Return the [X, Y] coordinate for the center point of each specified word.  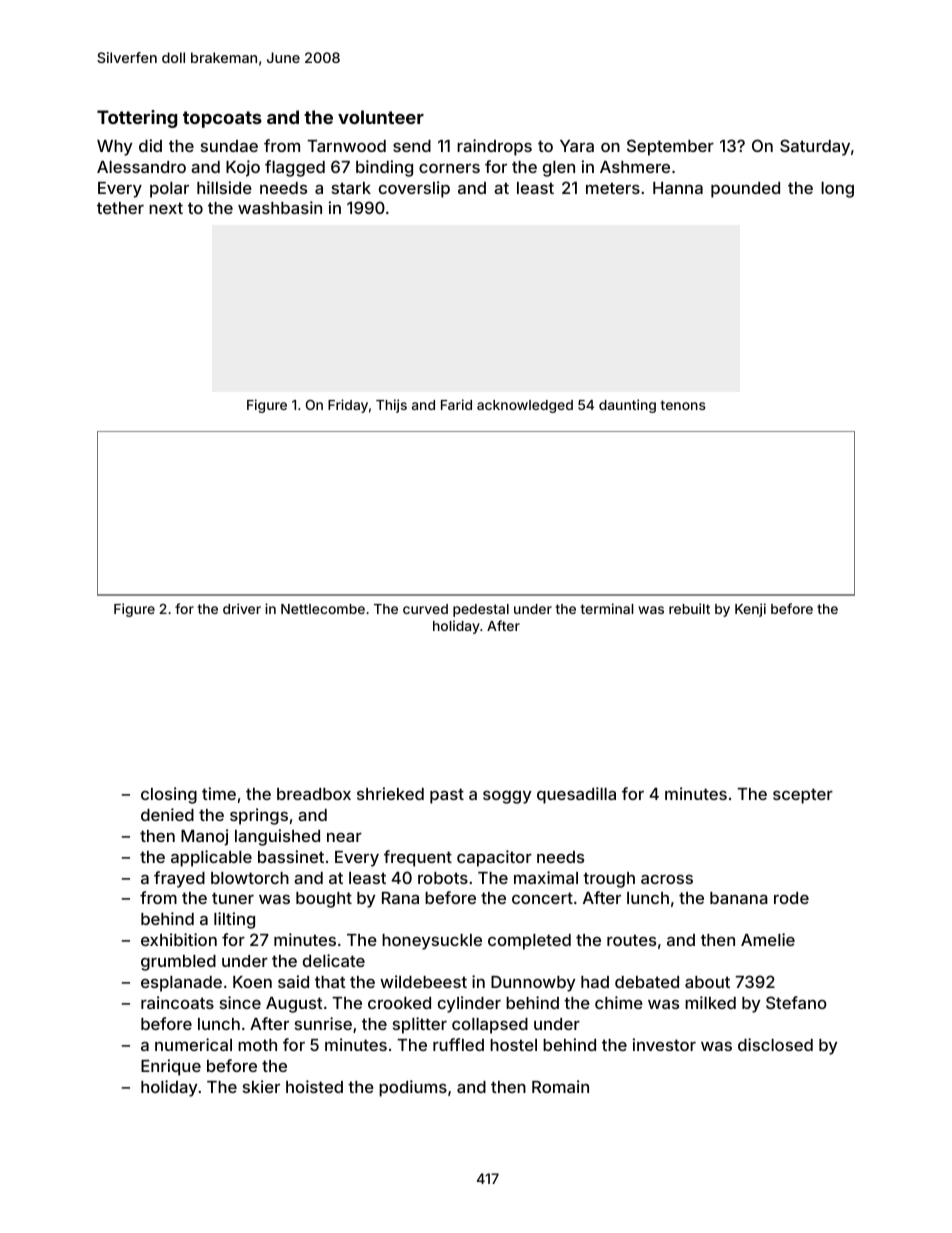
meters [613, 188]
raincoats [177, 1002]
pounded [745, 190]
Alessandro [141, 167]
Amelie [768, 939]
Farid [456, 404]
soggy [507, 797]
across [667, 879]
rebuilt [689, 608]
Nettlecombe [323, 609]
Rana [400, 898]
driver [242, 608]
